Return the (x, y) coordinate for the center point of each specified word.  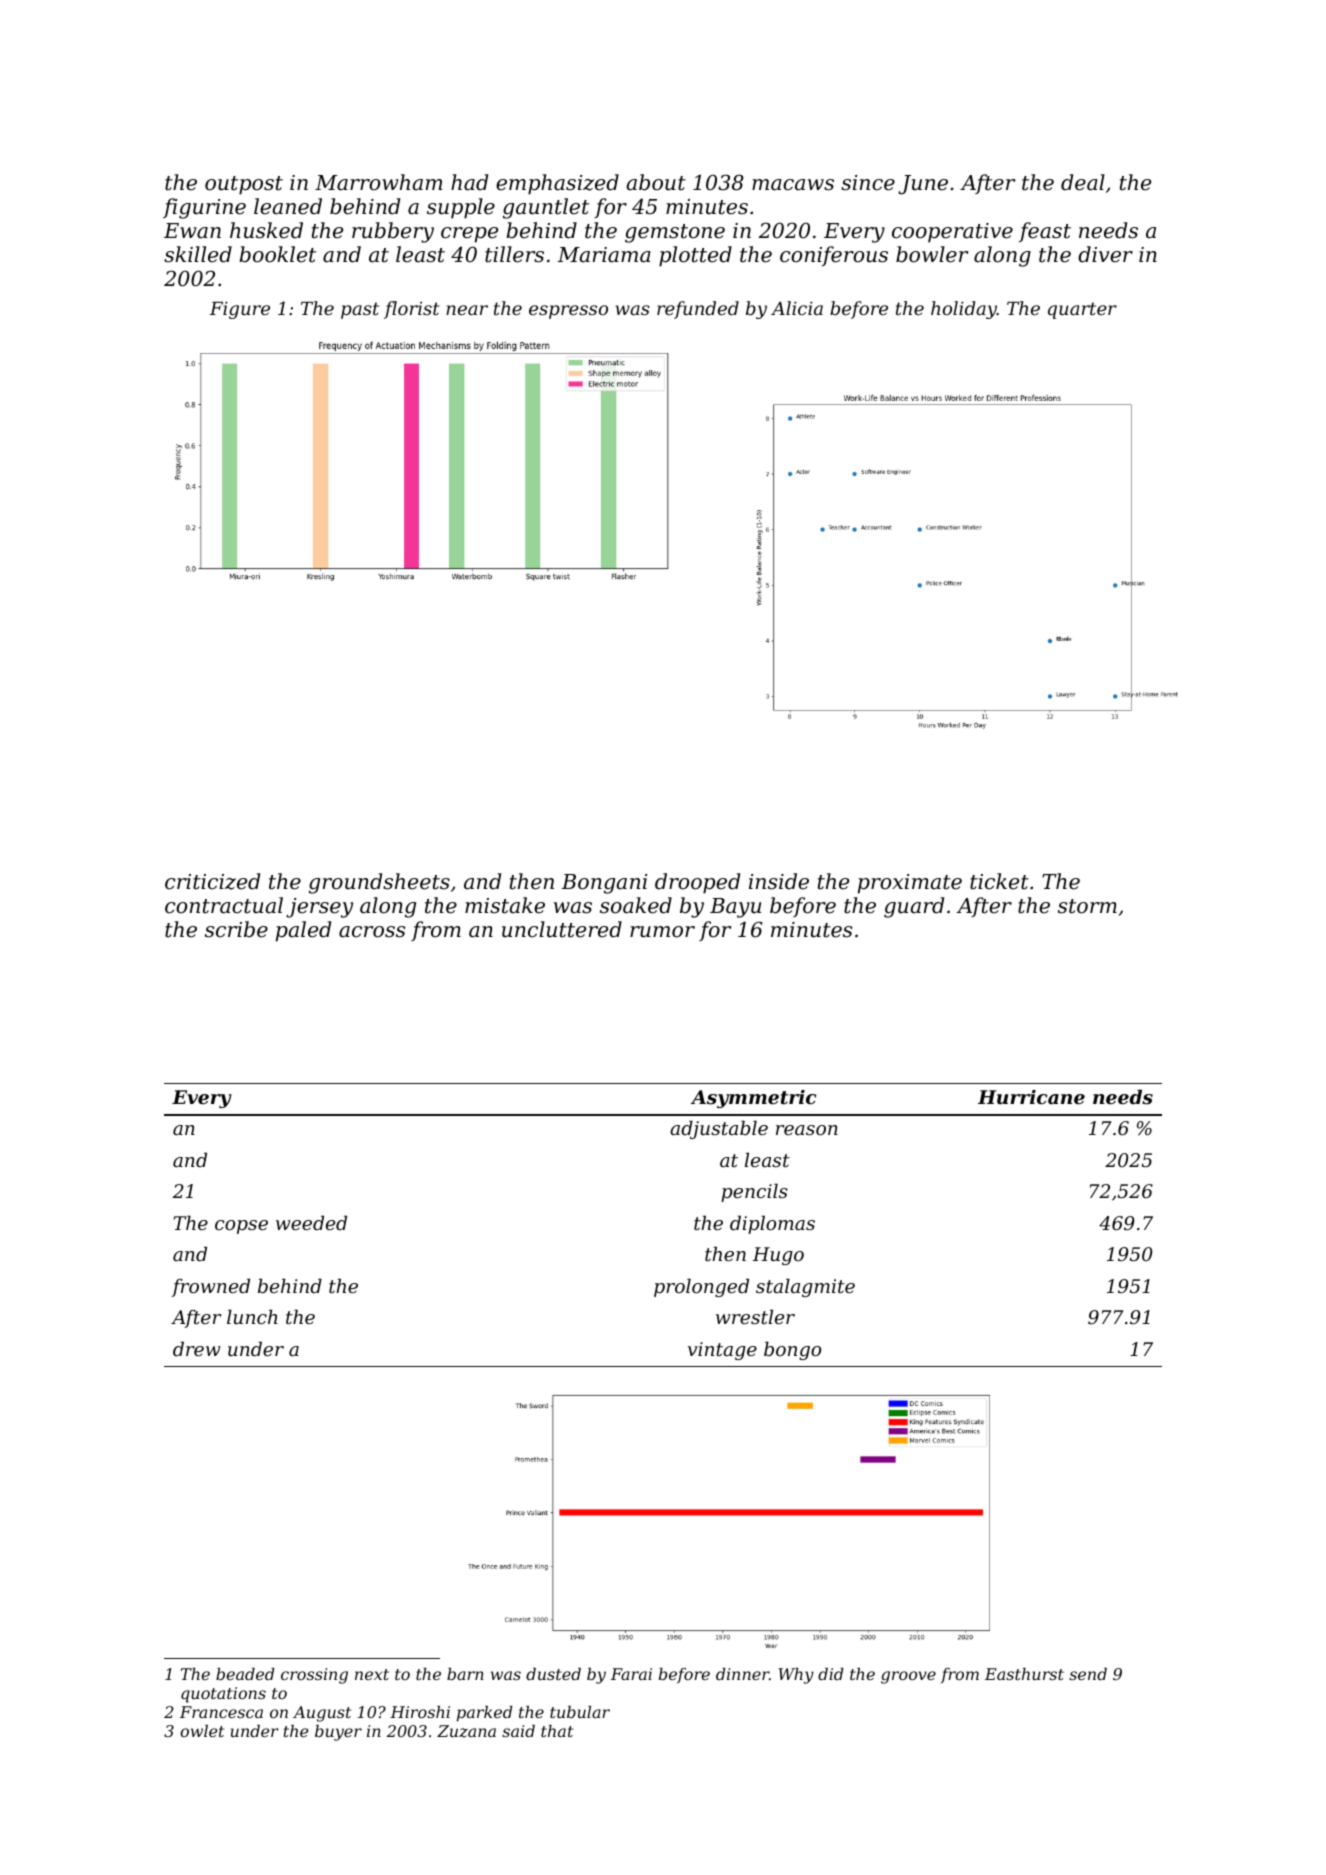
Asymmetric (753, 1099)
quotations (223, 1695)
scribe (236, 929)
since (868, 183)
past (360, 310)
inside (779, 881)
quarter (1082, 310)
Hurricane (1031, 1097)
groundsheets (379, 883)
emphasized (557, 184)
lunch (252, 1316)
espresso (568, 312)
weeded (311, 1222)
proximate (910, 884)
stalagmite (805, 1287)
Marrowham (379, 182)
